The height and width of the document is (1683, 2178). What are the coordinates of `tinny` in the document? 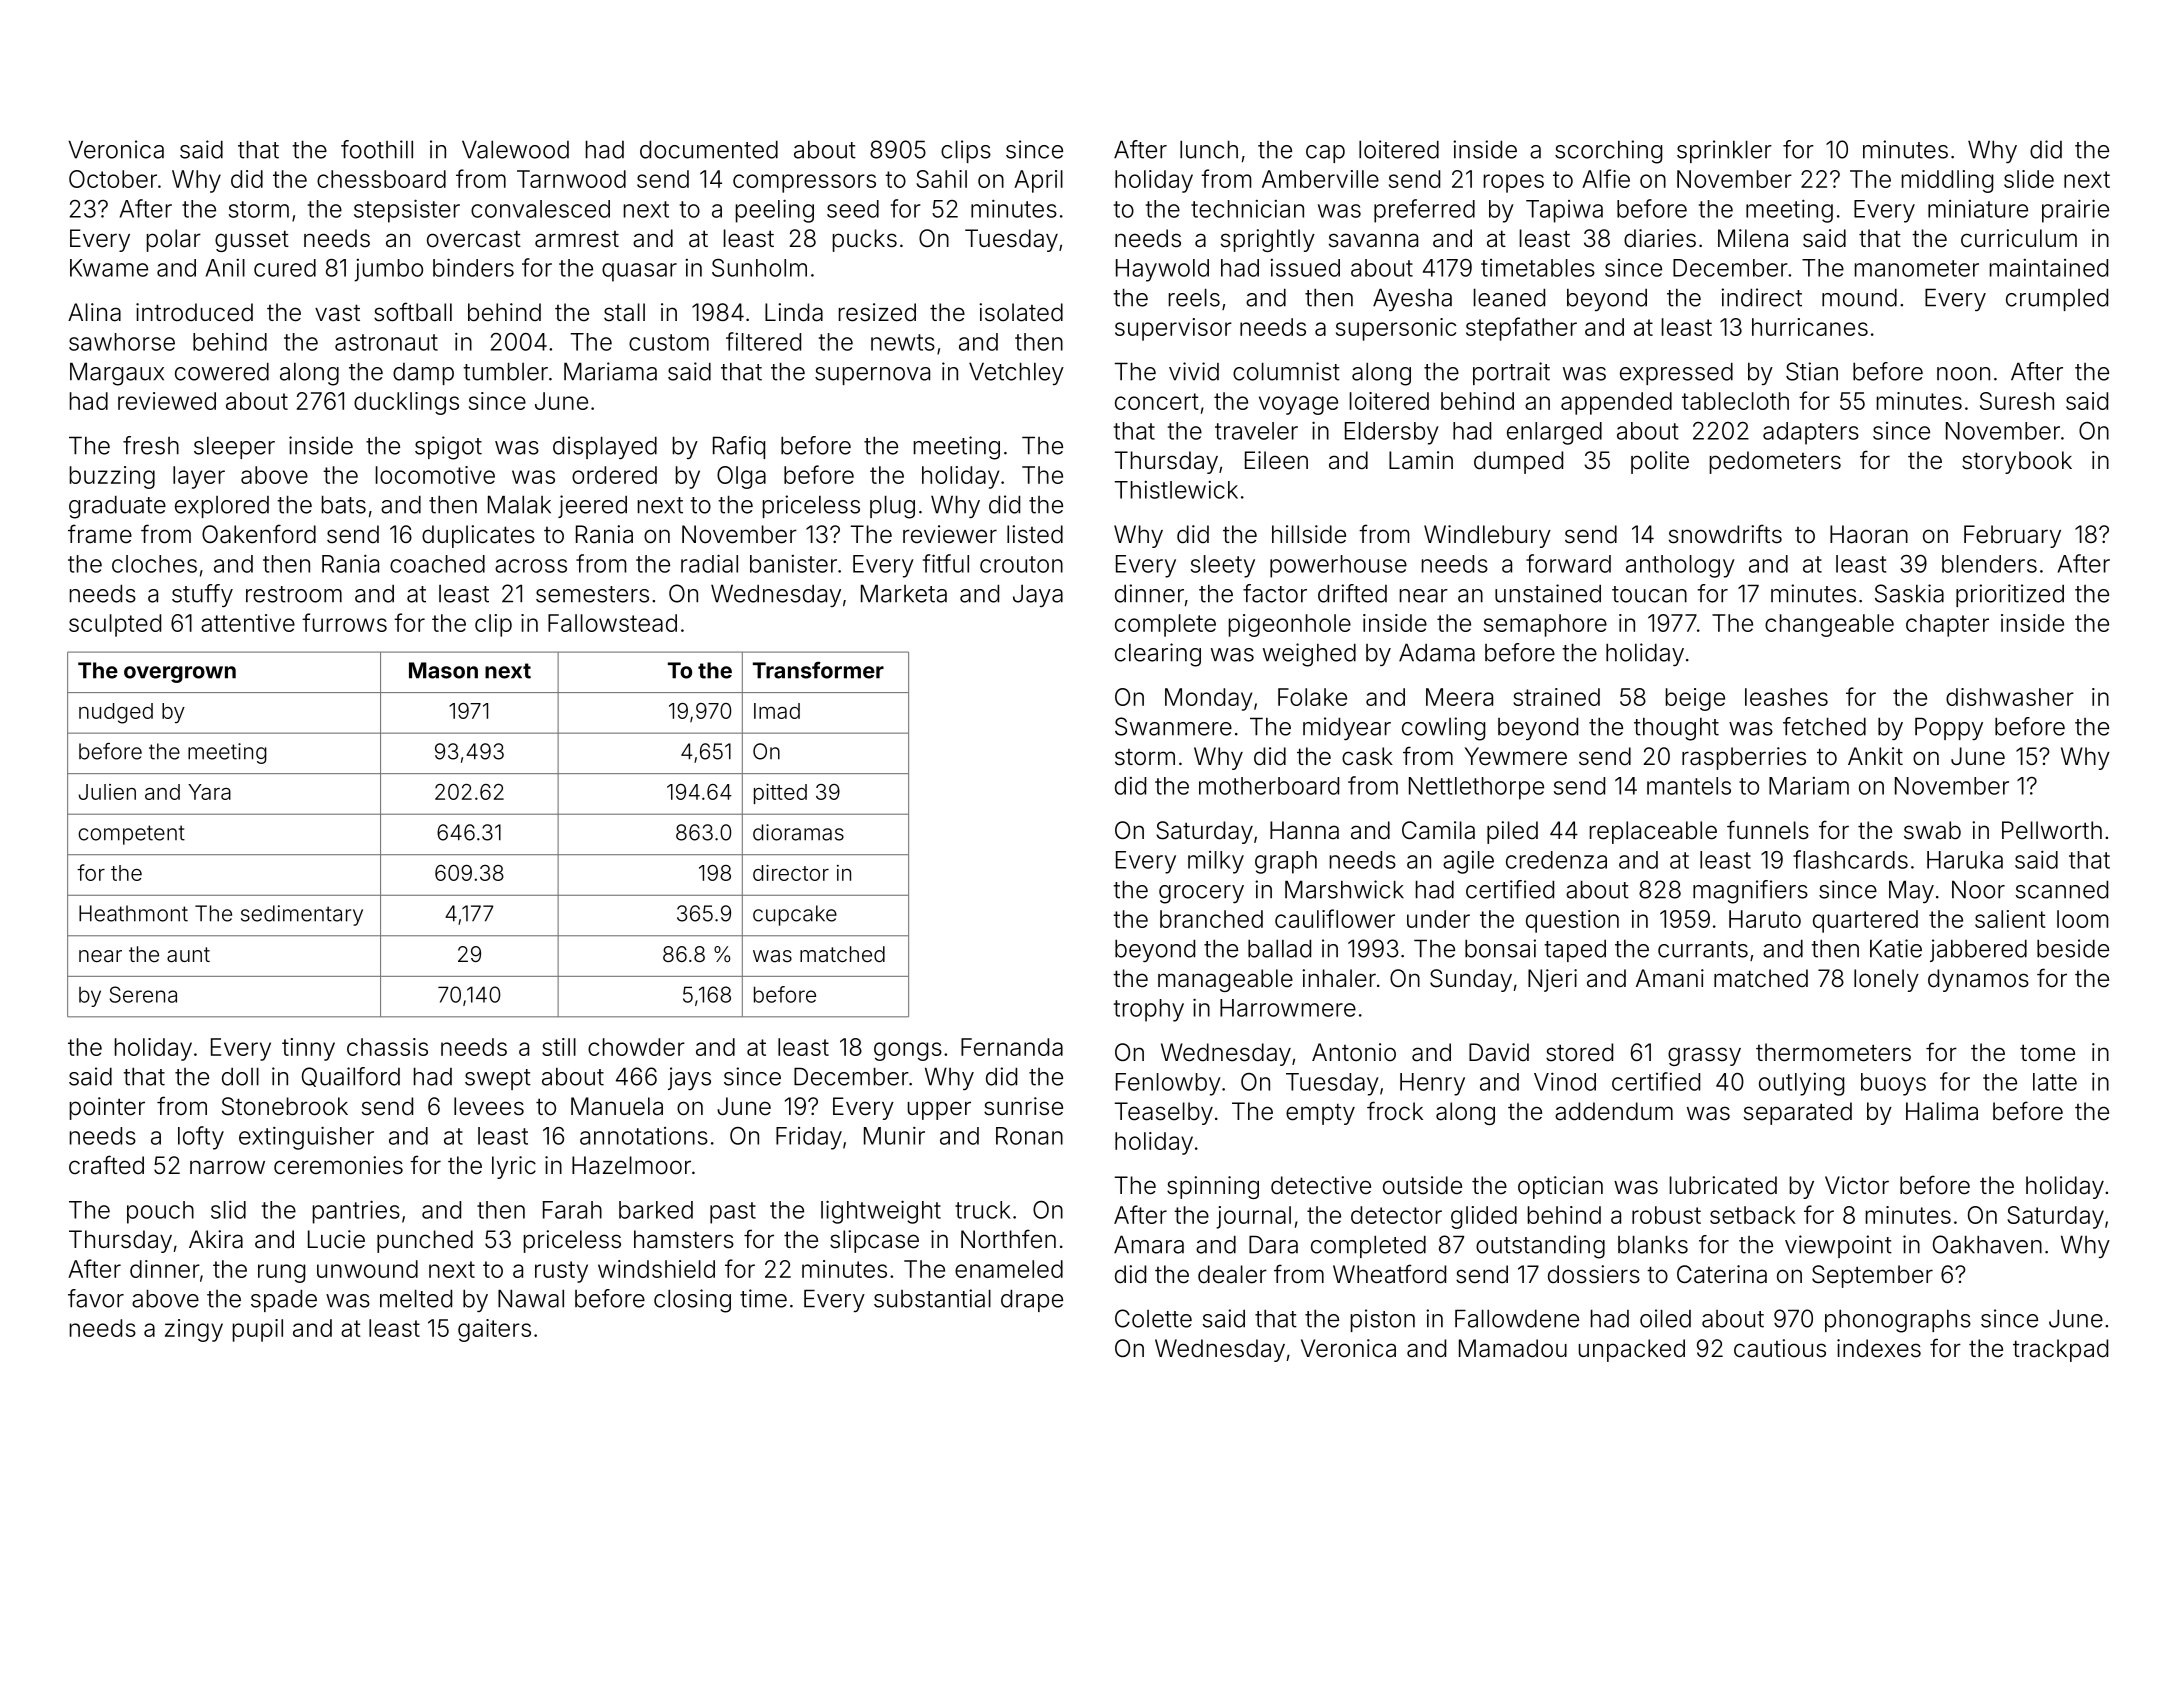 It's located at (308, 1049).
